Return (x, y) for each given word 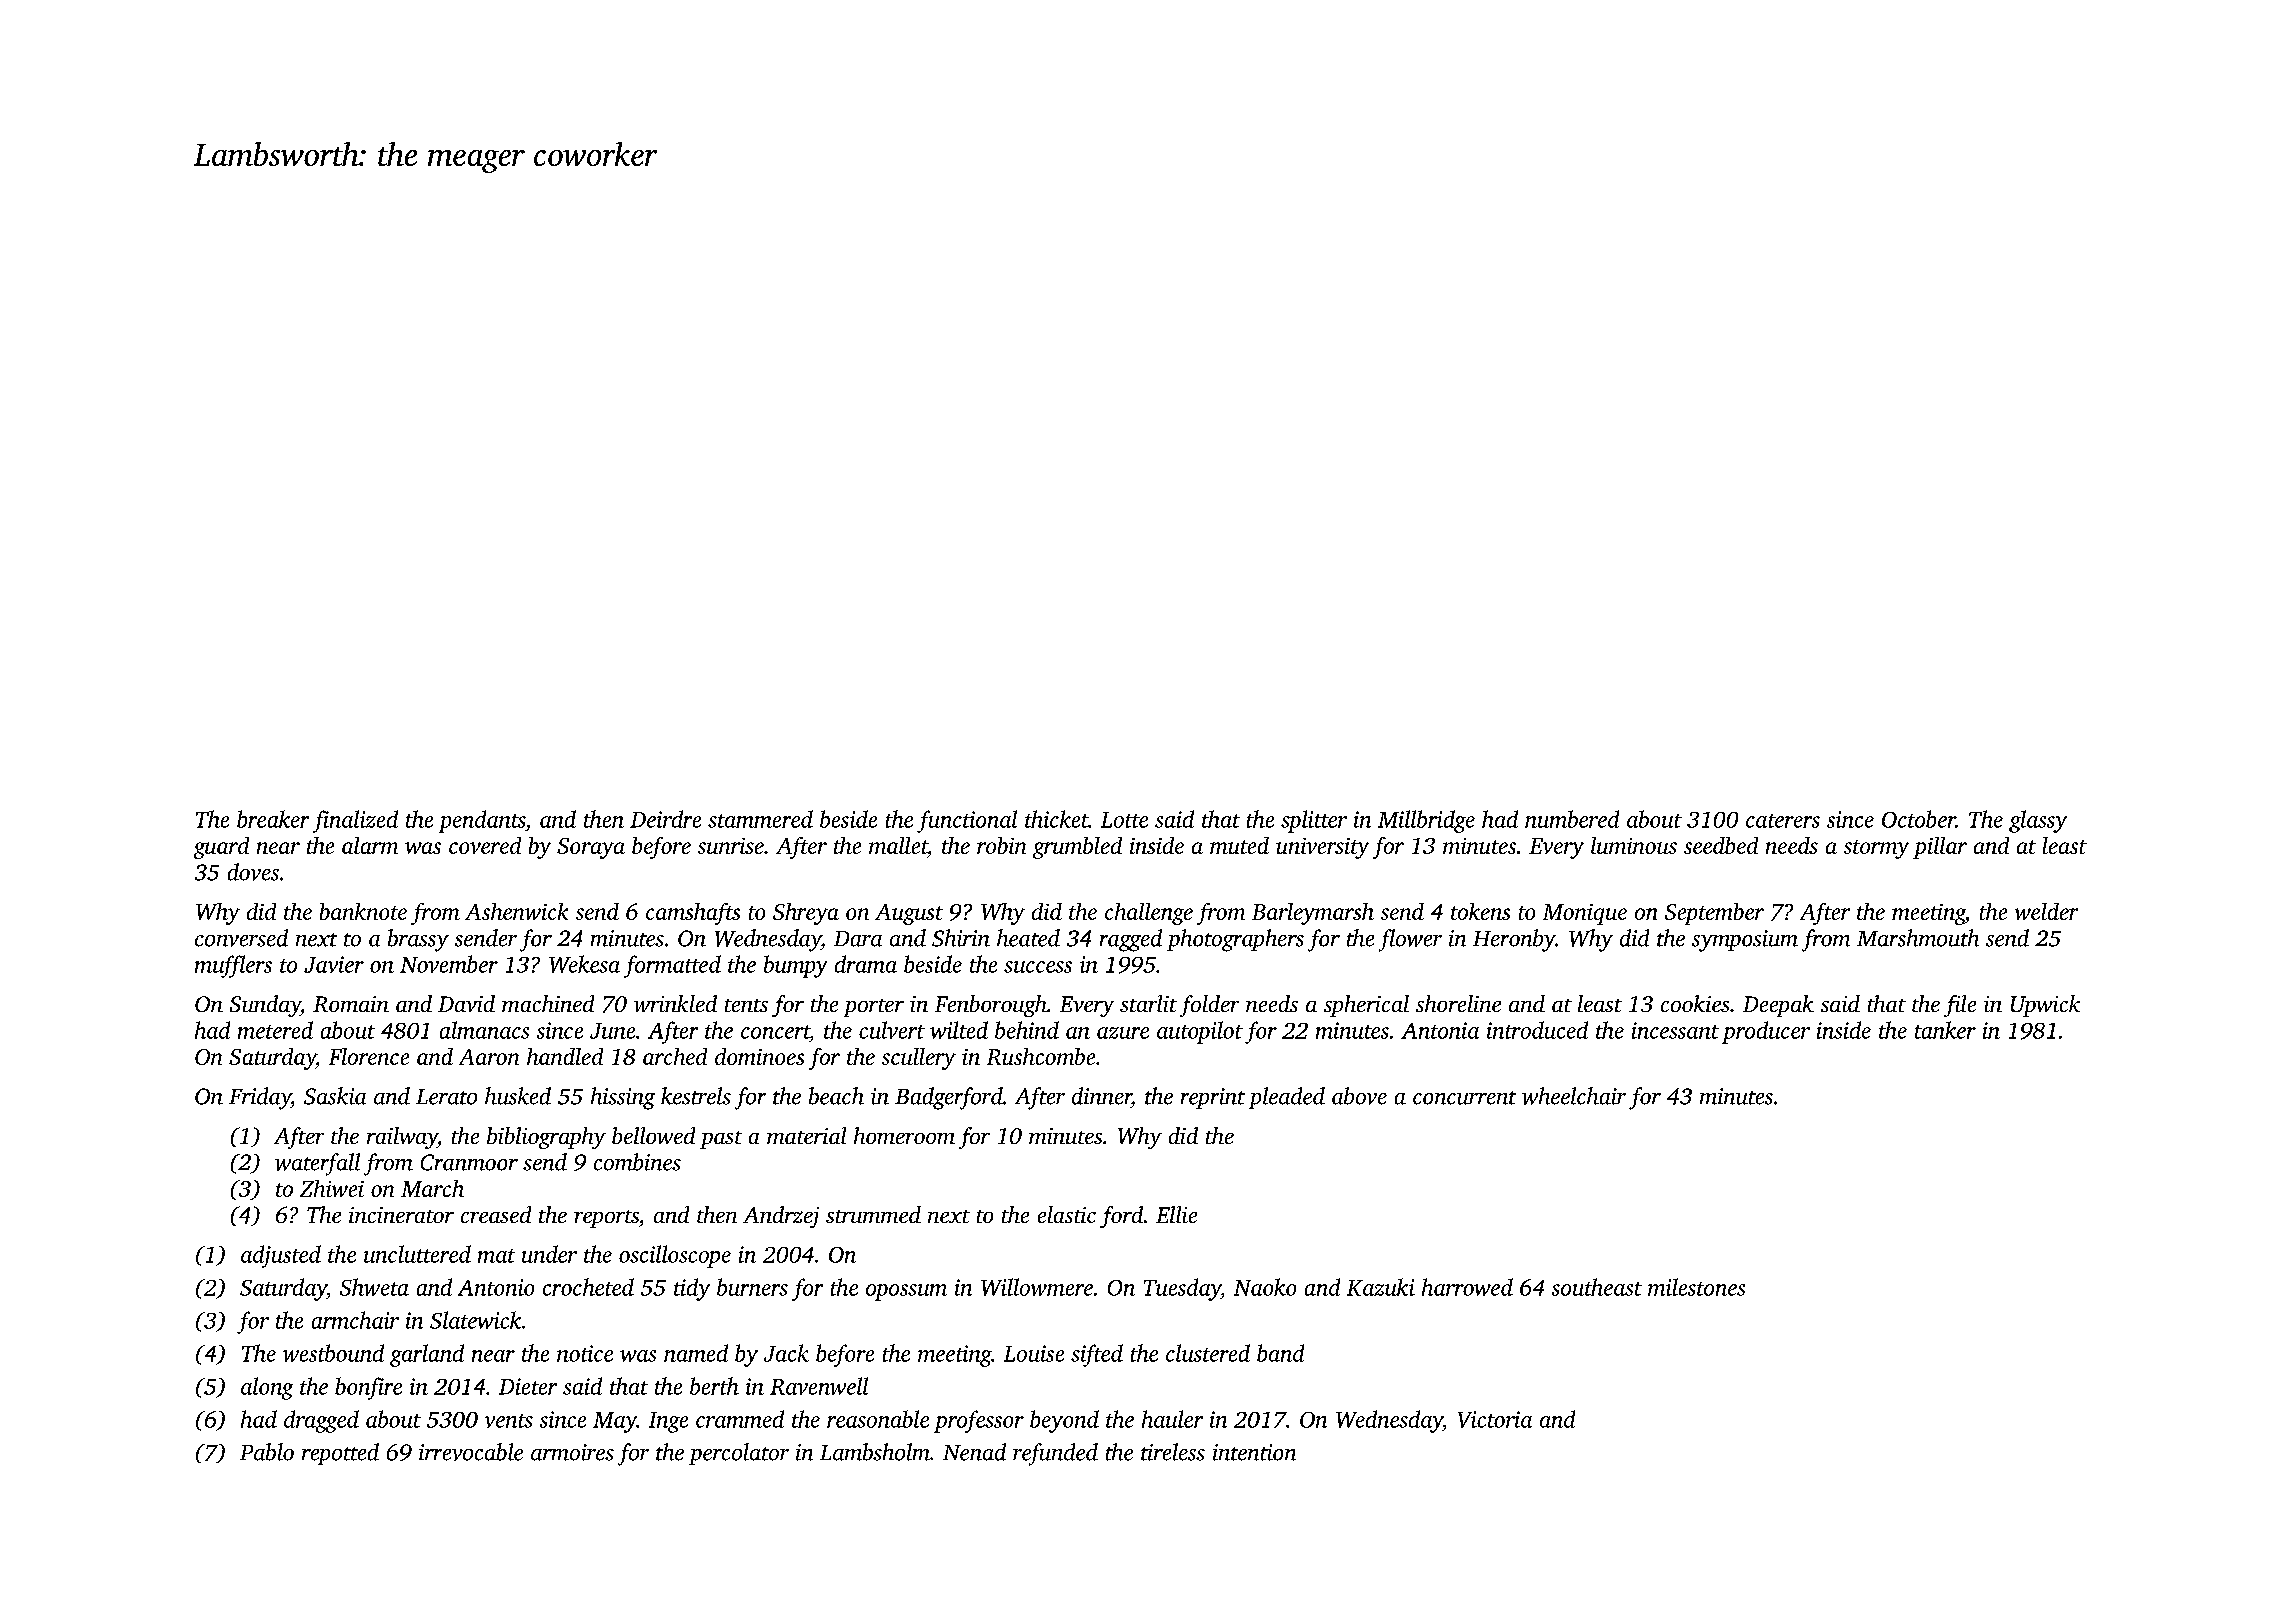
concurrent (1464, 1098)
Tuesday (1182, 1289)
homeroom (904, 1135)
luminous (1634, 845)
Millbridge (1426, 821)
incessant (1675, 1030)
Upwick (2045, 1006)
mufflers (233, 966)
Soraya (591, 848)
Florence (369, 1056)
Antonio (496, 1287)
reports (606, 1219)
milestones (1696, 1287)
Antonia (1440, 1030)
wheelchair (1574, 1096)
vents (509, 1421)
